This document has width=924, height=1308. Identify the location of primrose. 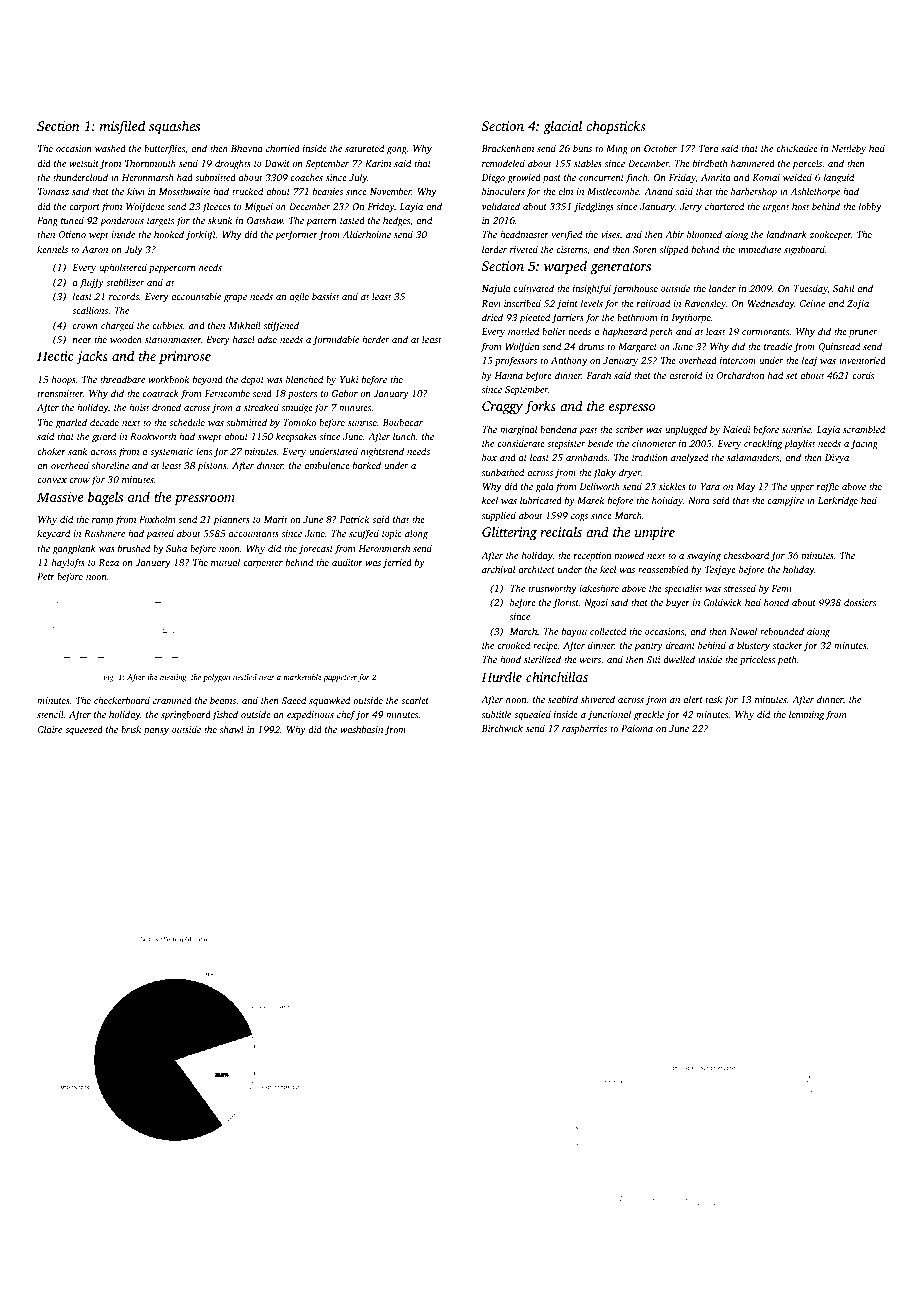
(185, 357).
